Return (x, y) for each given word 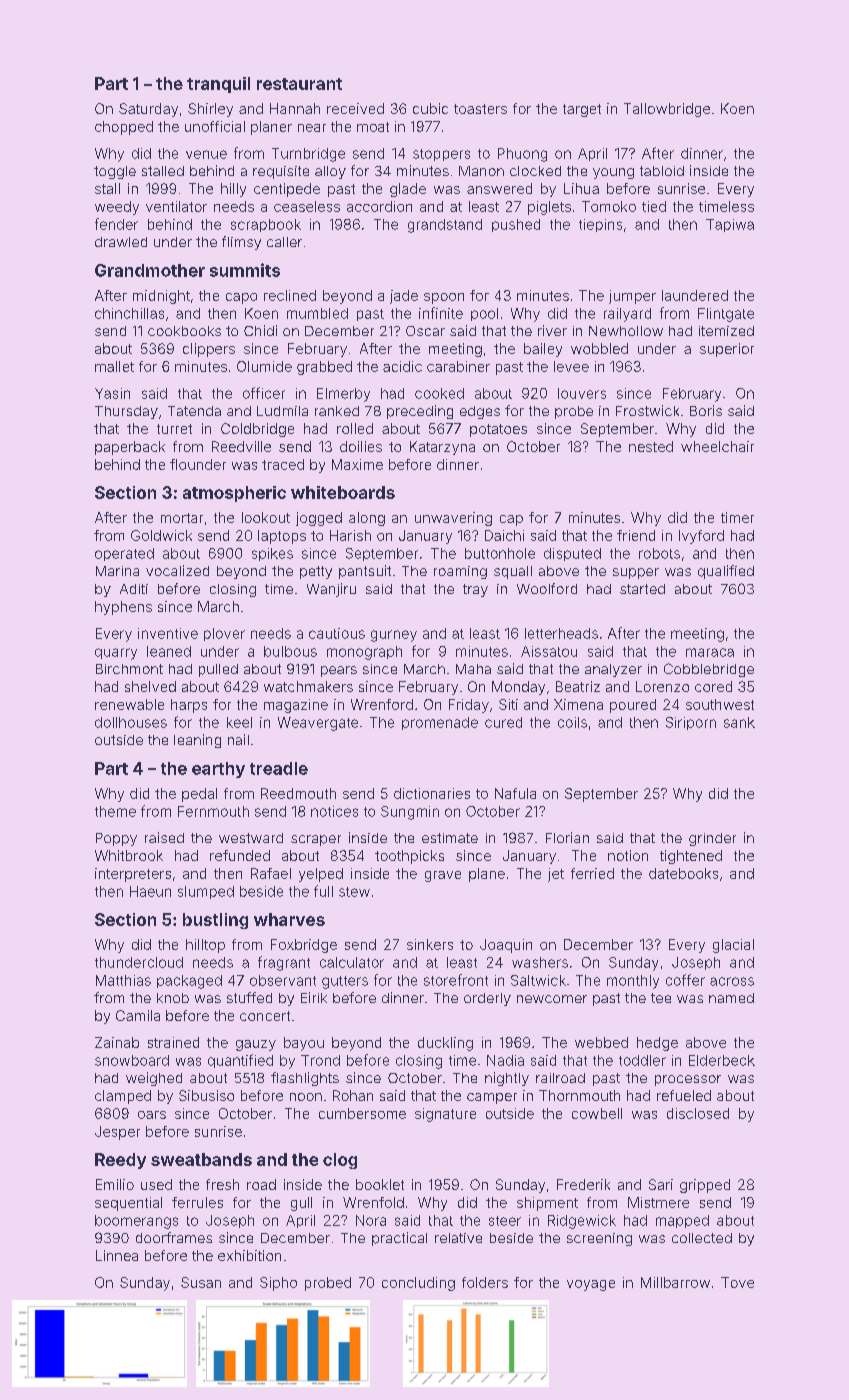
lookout (266, 517)
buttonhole (500, 553)
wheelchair (717, 446)
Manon (481, 171)
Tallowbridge (667, 110)
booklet (380, 1184)
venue (206, 154)
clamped (123, 1097)
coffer (685, 980)
